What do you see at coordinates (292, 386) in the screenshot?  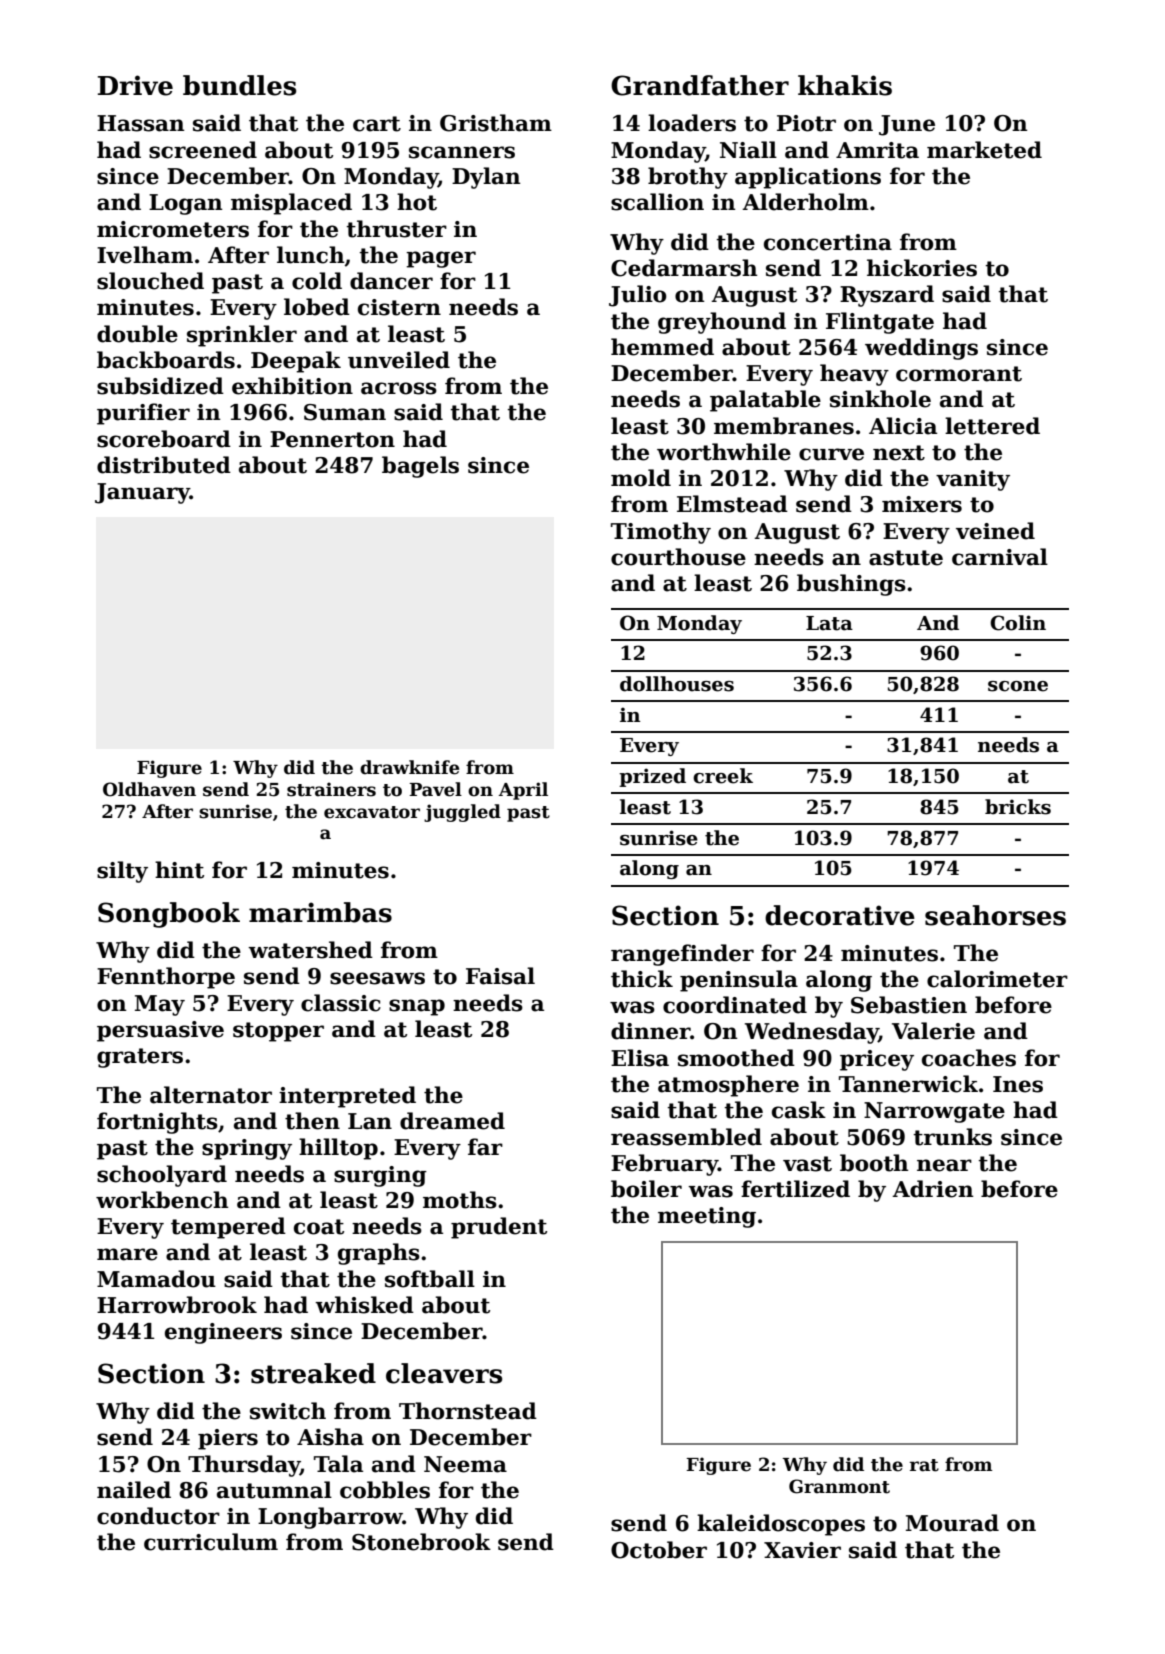 I see `exhibition` at bounding box center [292, 386].
